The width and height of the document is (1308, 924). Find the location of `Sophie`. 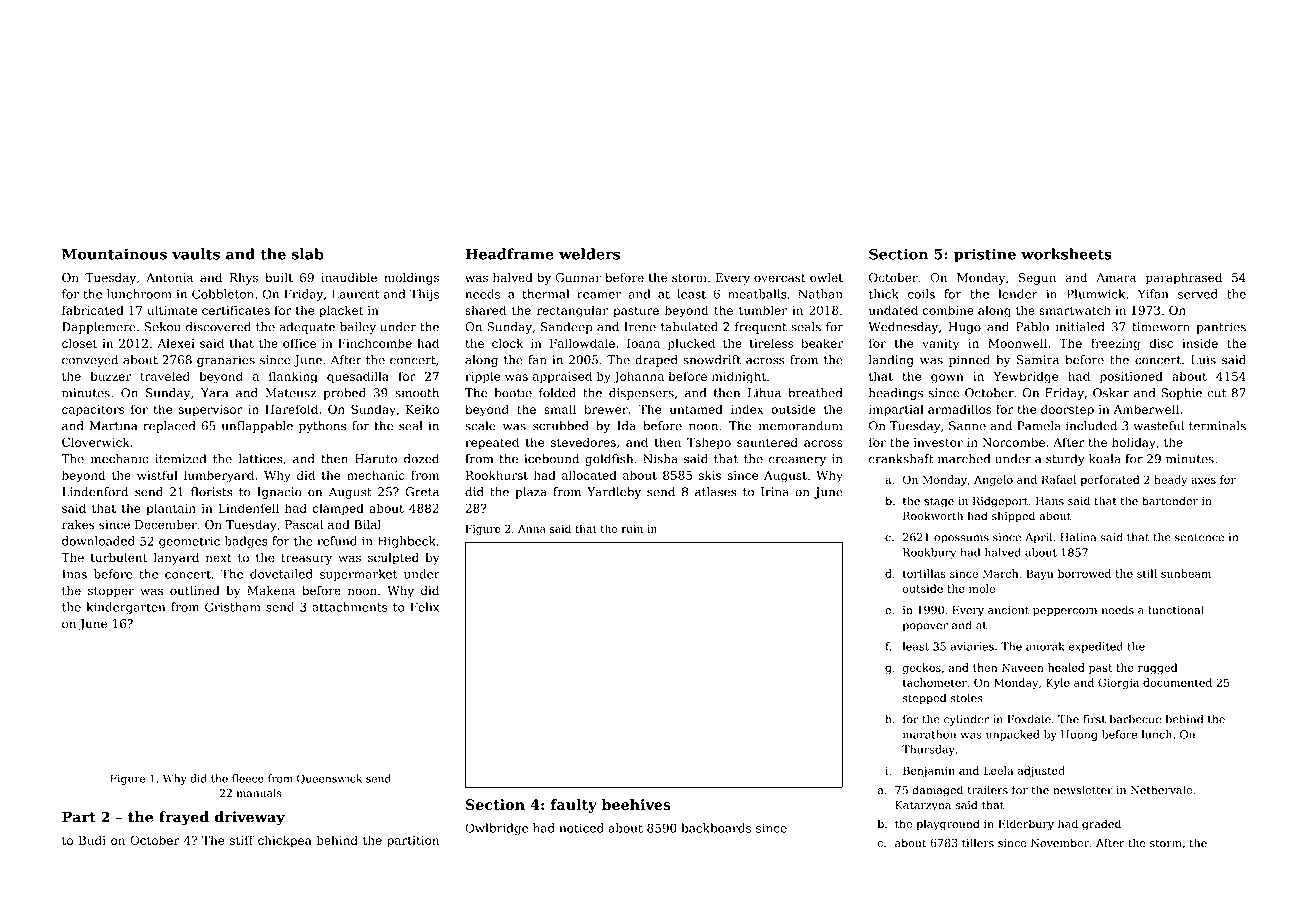

Sophie is located at coordinates (1181, 394).
